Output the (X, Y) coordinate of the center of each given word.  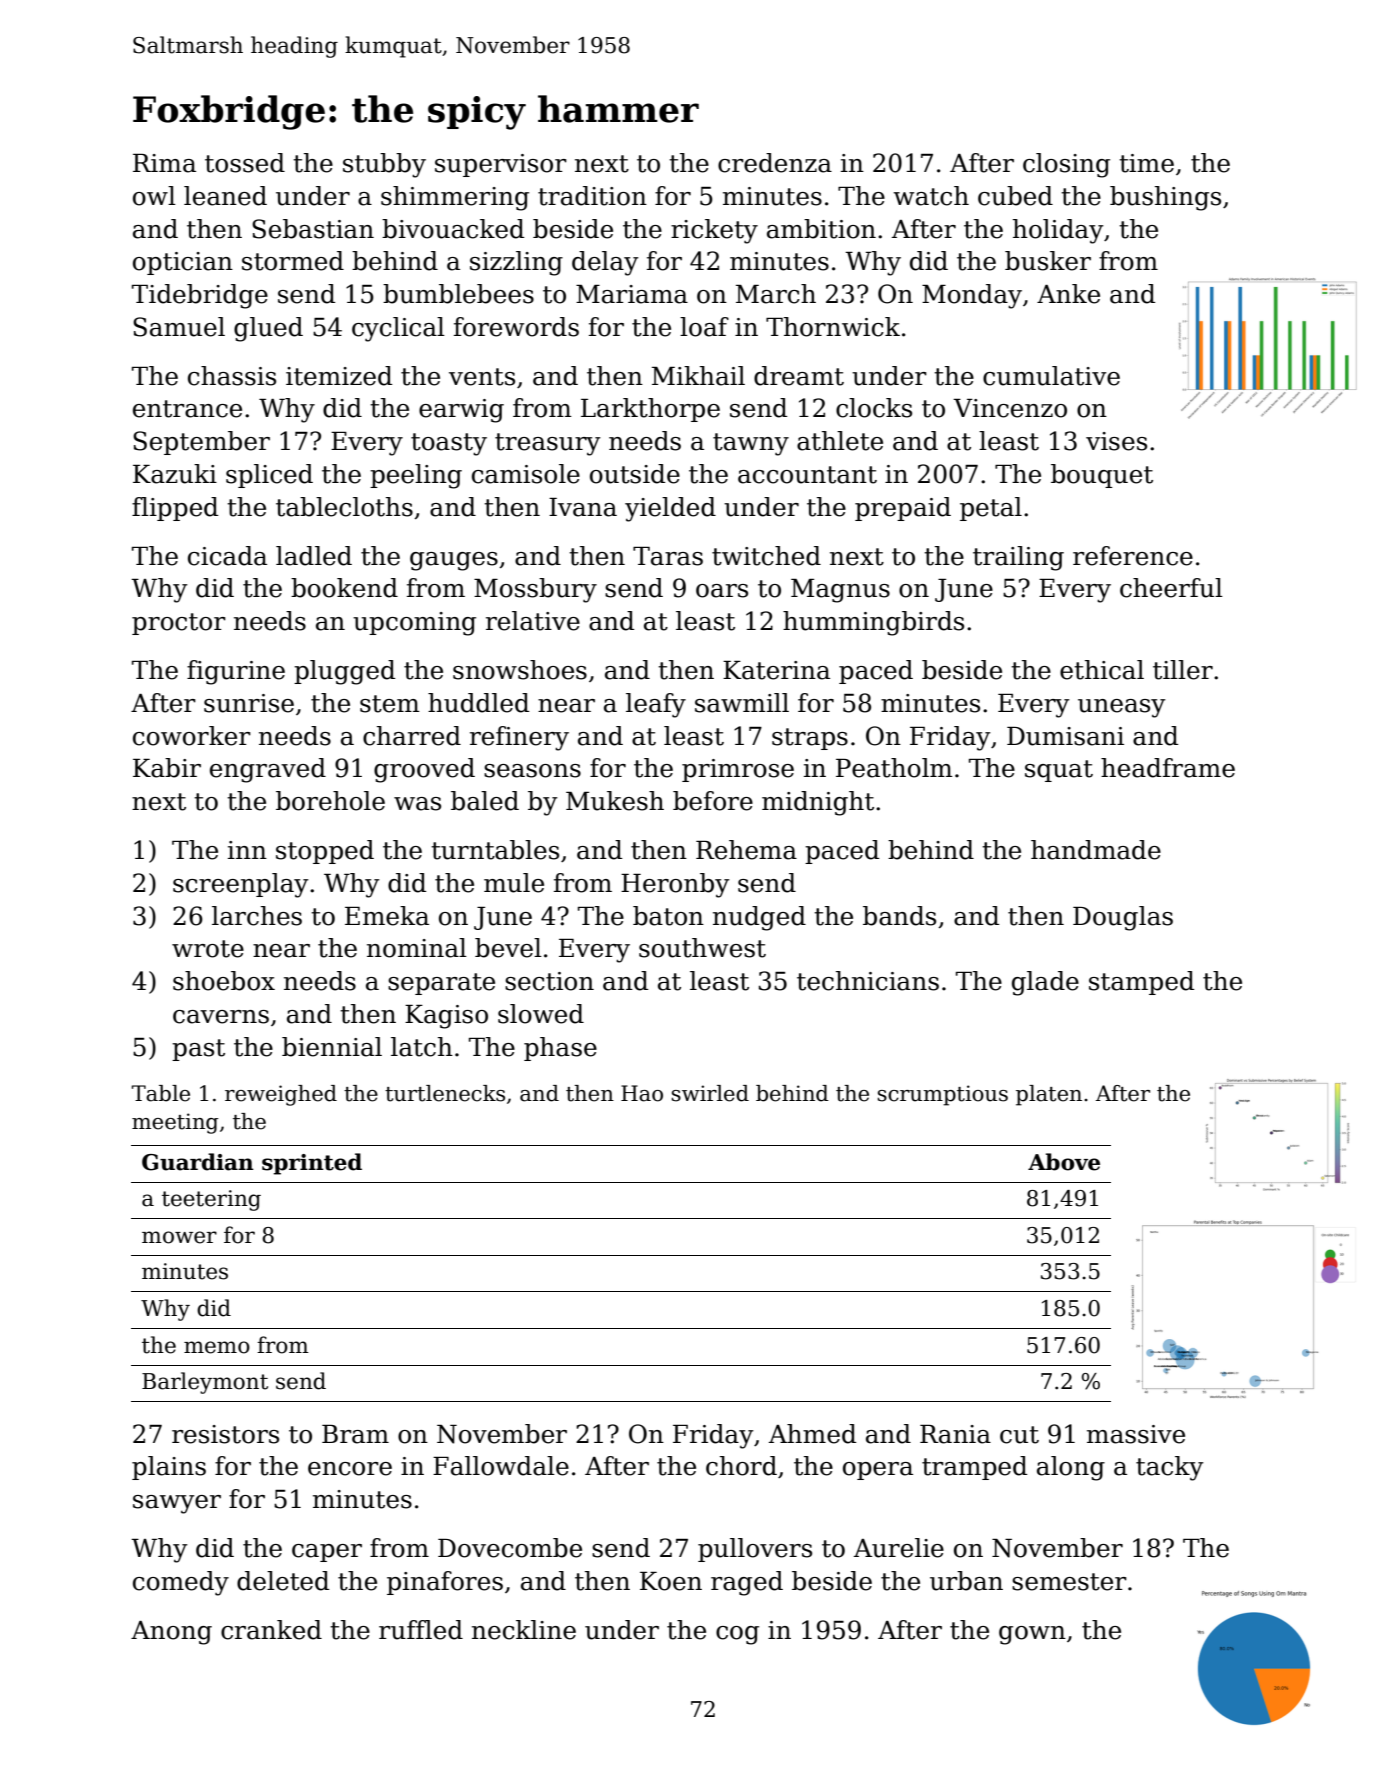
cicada (227, 556)
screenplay (241, 885)
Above (1064, 1162)
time (1146, 163)
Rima (164, 163)
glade (1045, 983)
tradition (592, 196)
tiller (1183, 670)
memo (217, 1347)
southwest (702, 948)
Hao (642, 1093)
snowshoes (520, 670)
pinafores (445, 1583)
